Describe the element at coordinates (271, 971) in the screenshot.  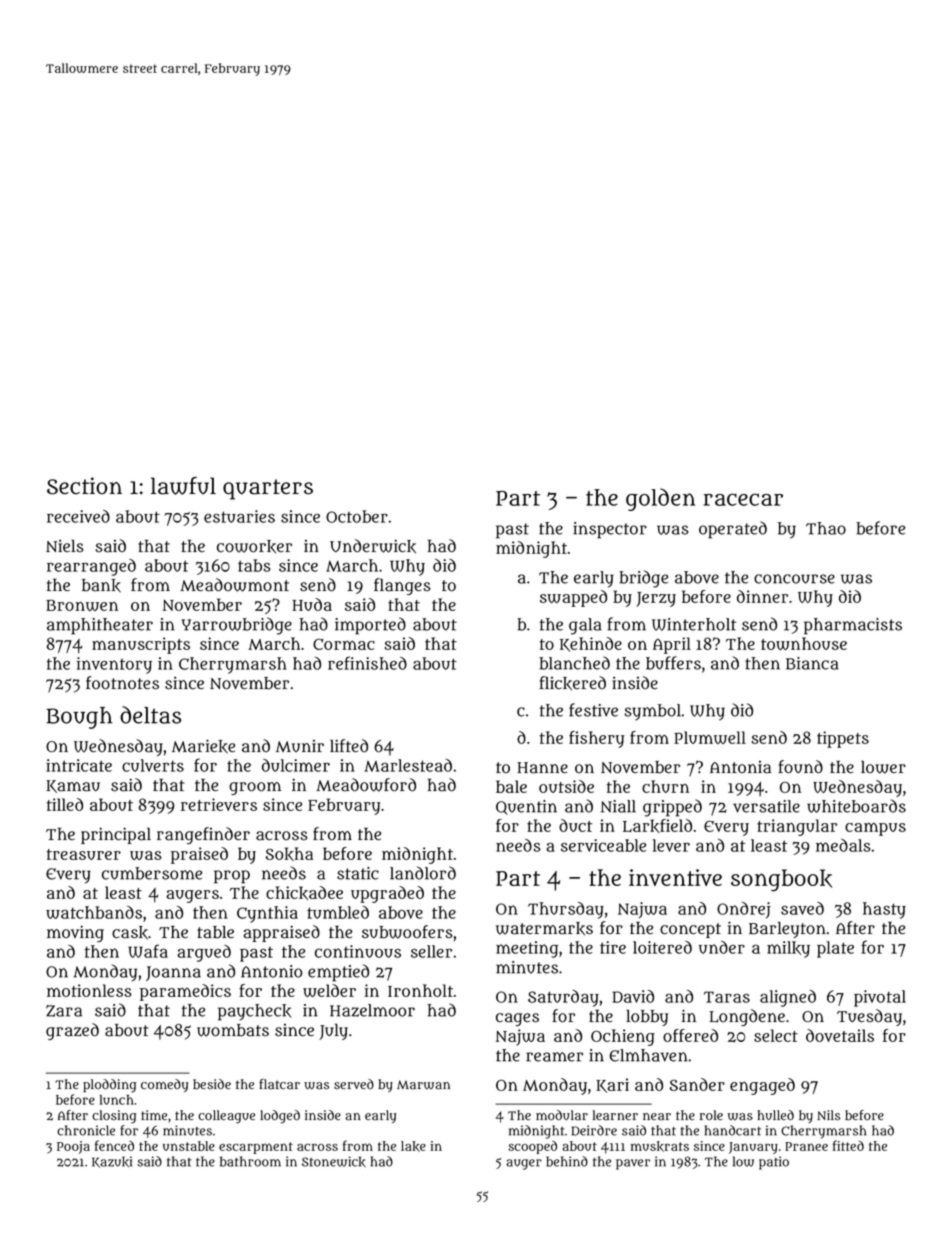
I see `Antonio` at that location.
